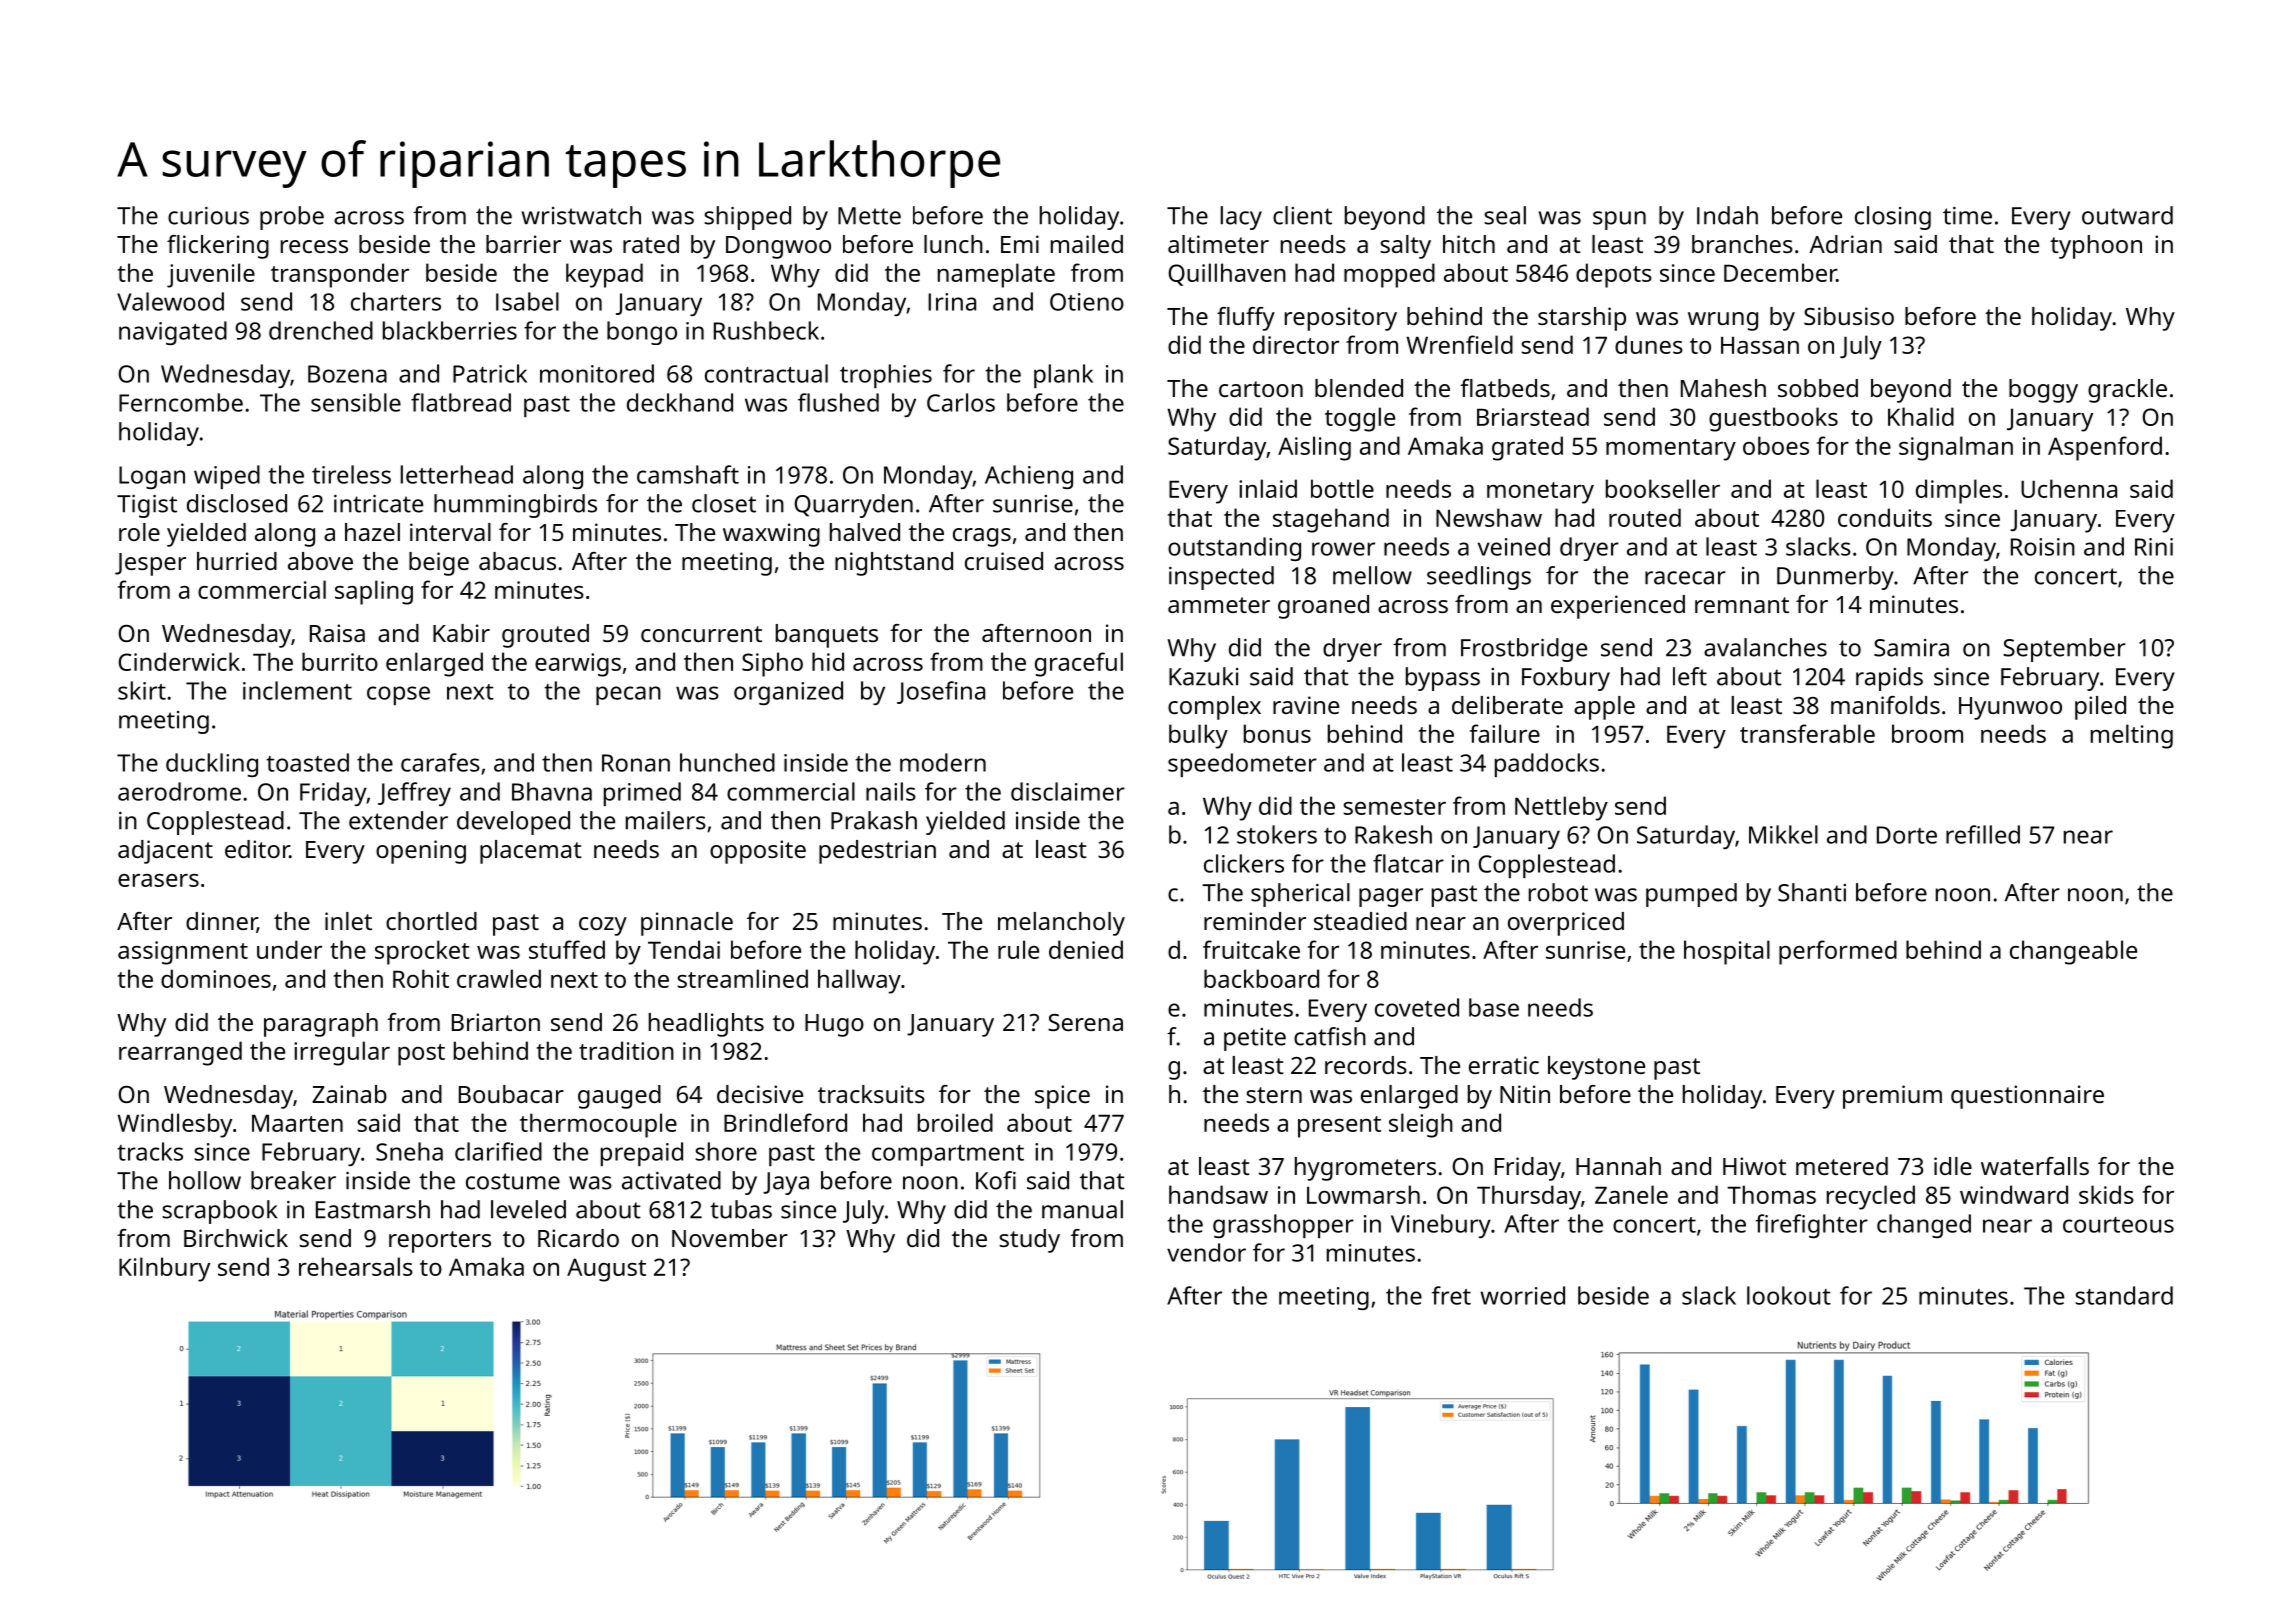  What do you see at coordinates (356, 1266) in the screenshot?
I see `rehearsals` at bounding box center [356, 1266].
